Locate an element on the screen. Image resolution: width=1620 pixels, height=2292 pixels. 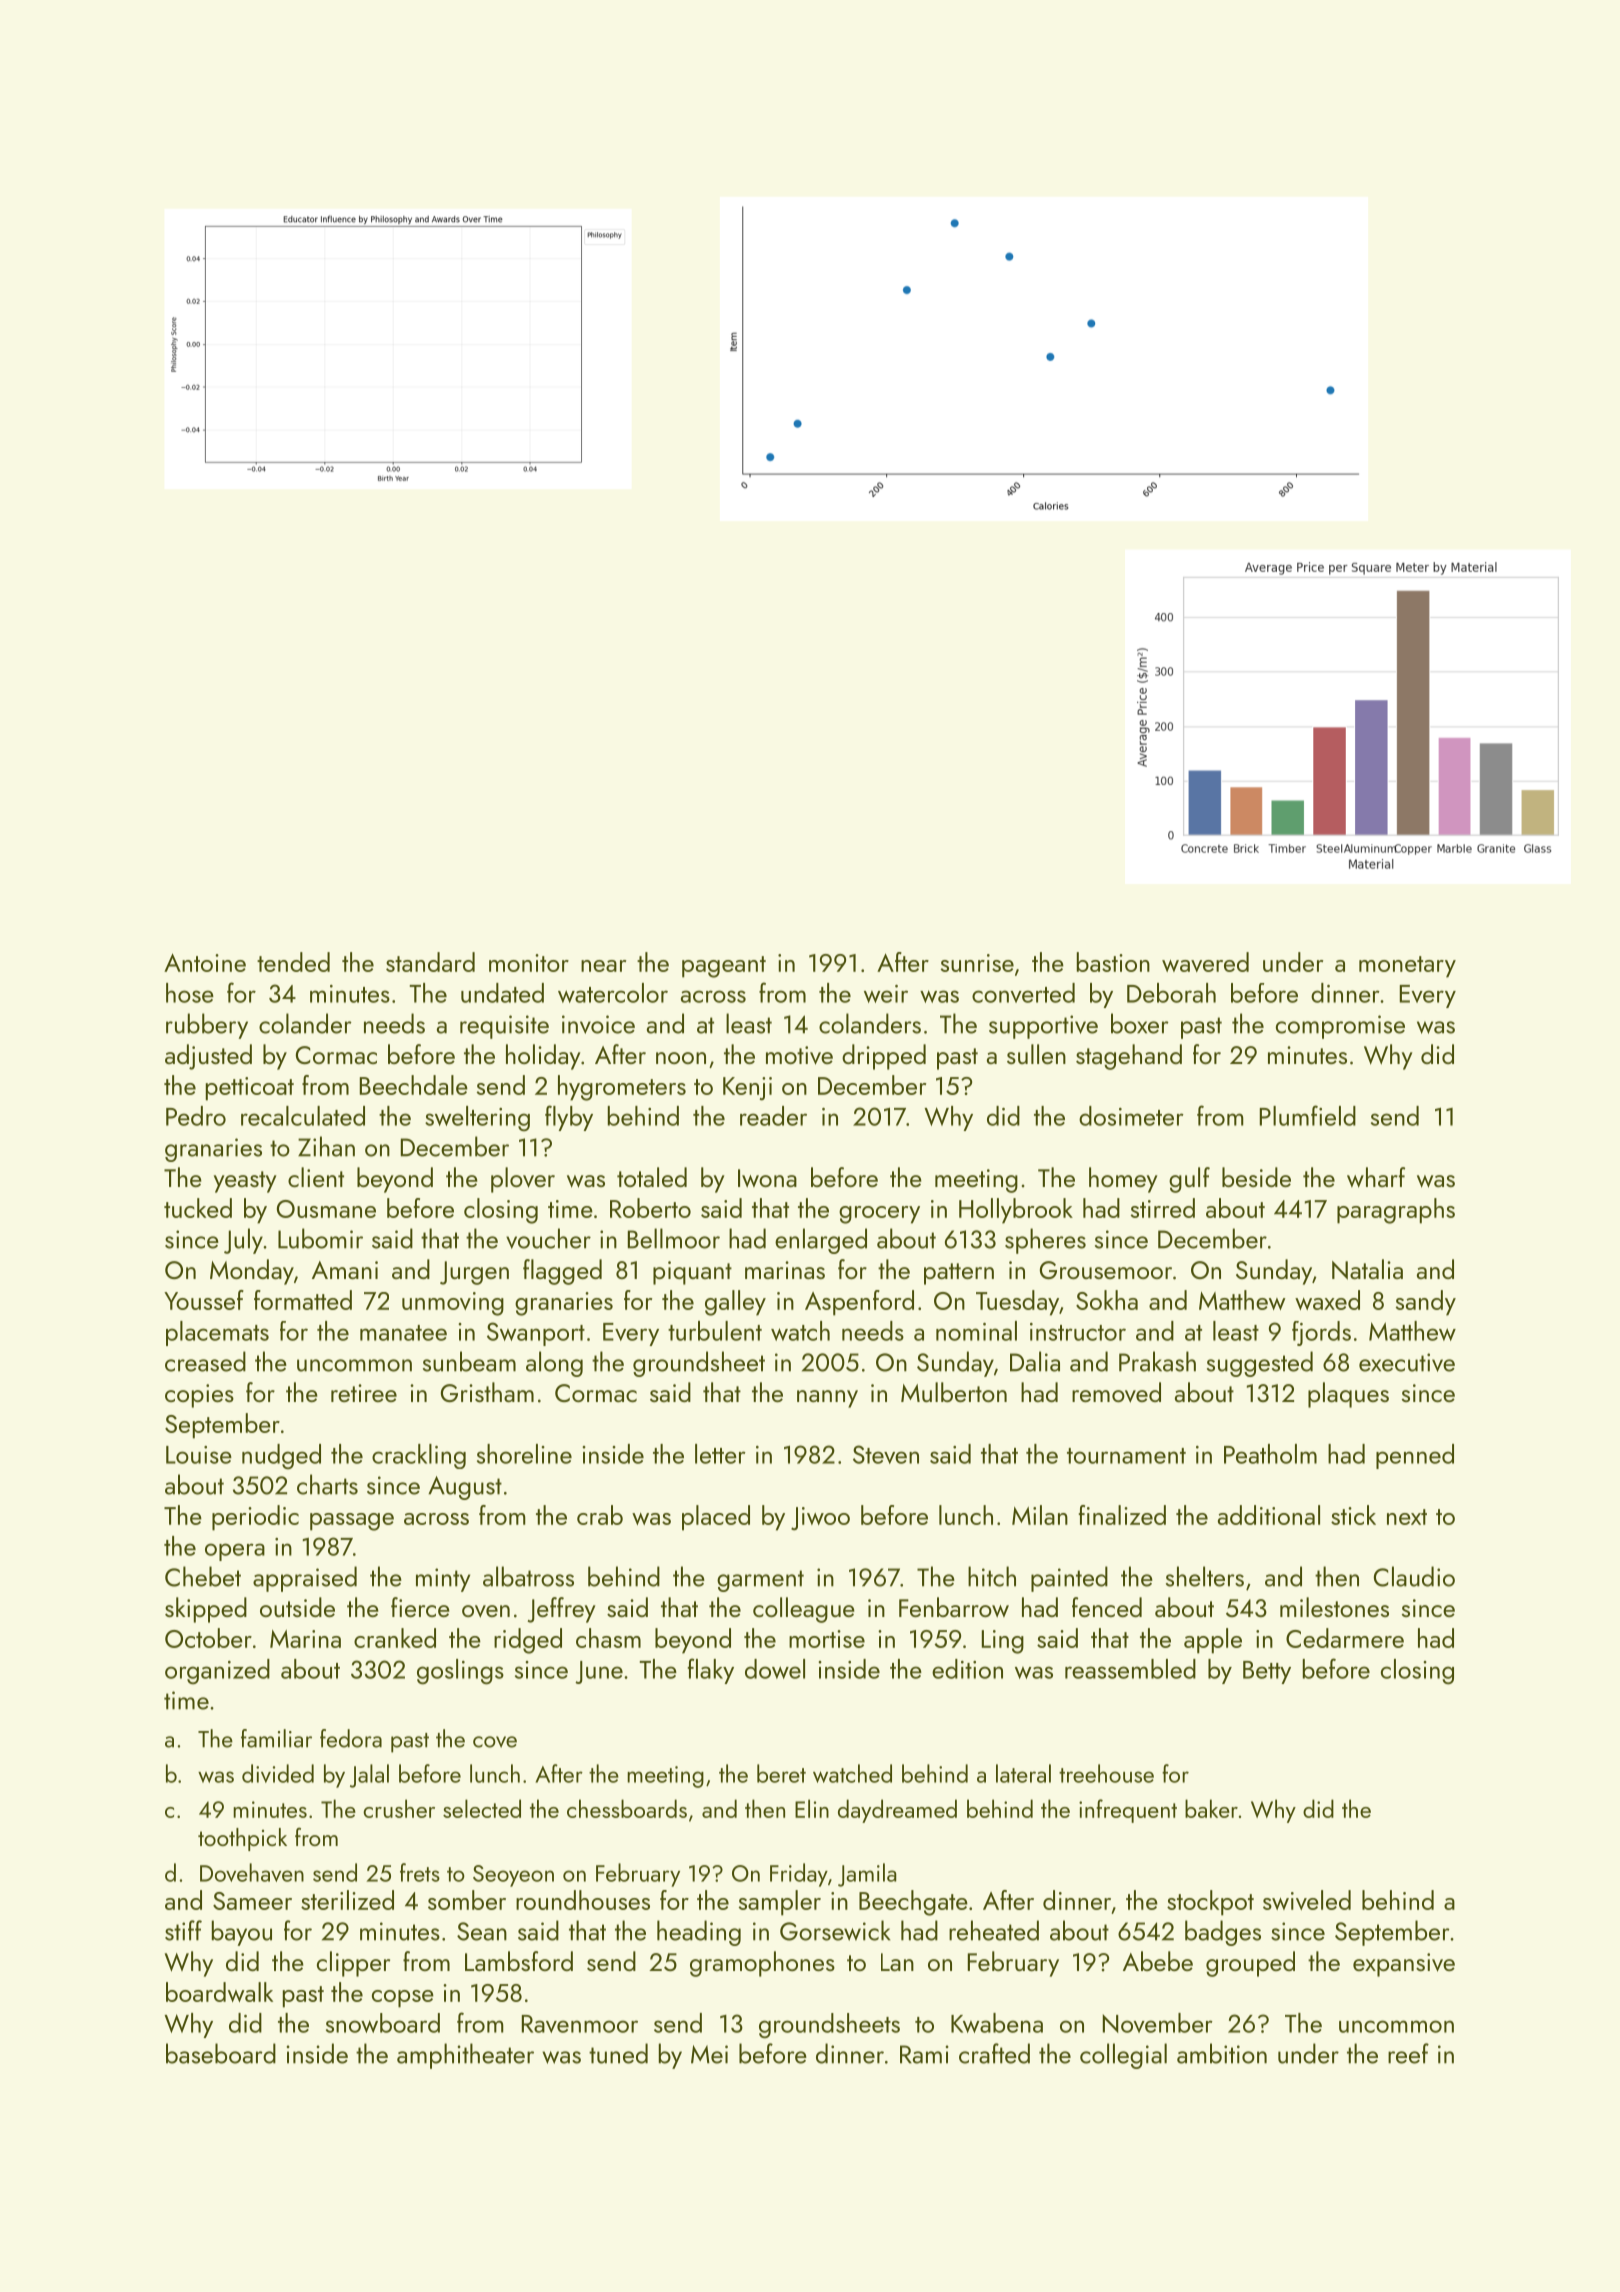
expansive is located at coordinates (1404, 1965).
